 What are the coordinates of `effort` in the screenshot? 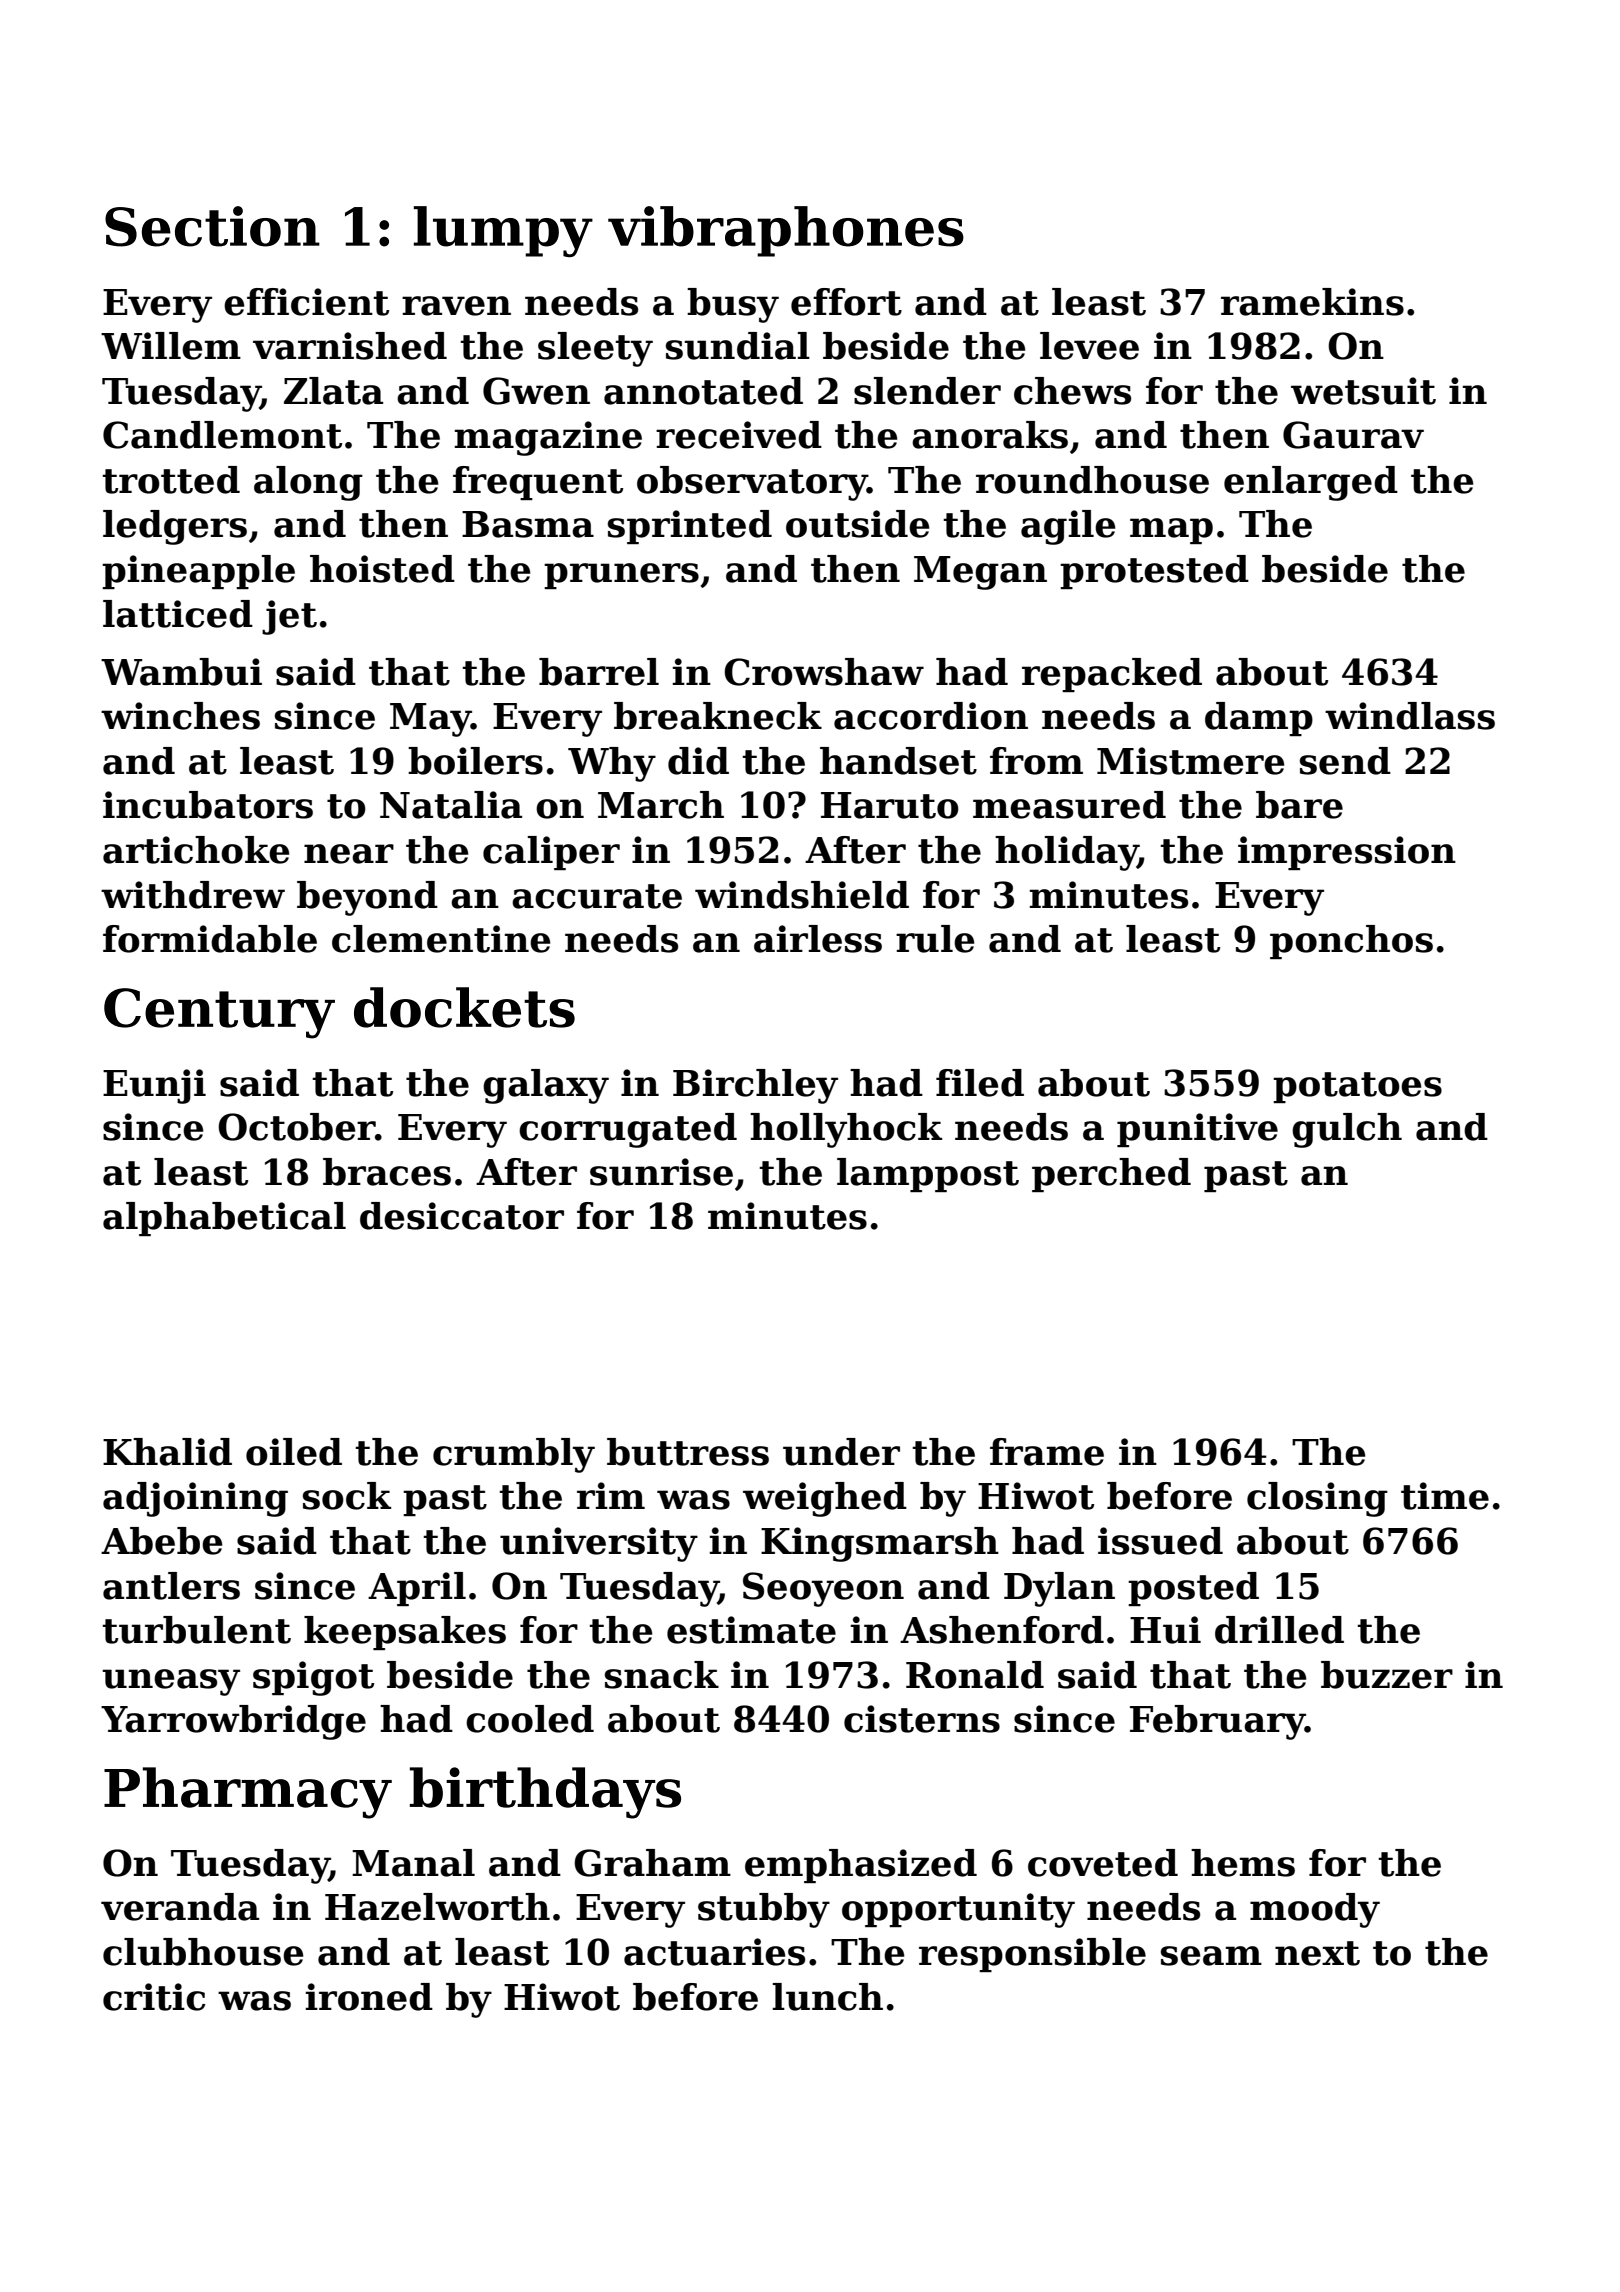 It's located at (846, 302).
